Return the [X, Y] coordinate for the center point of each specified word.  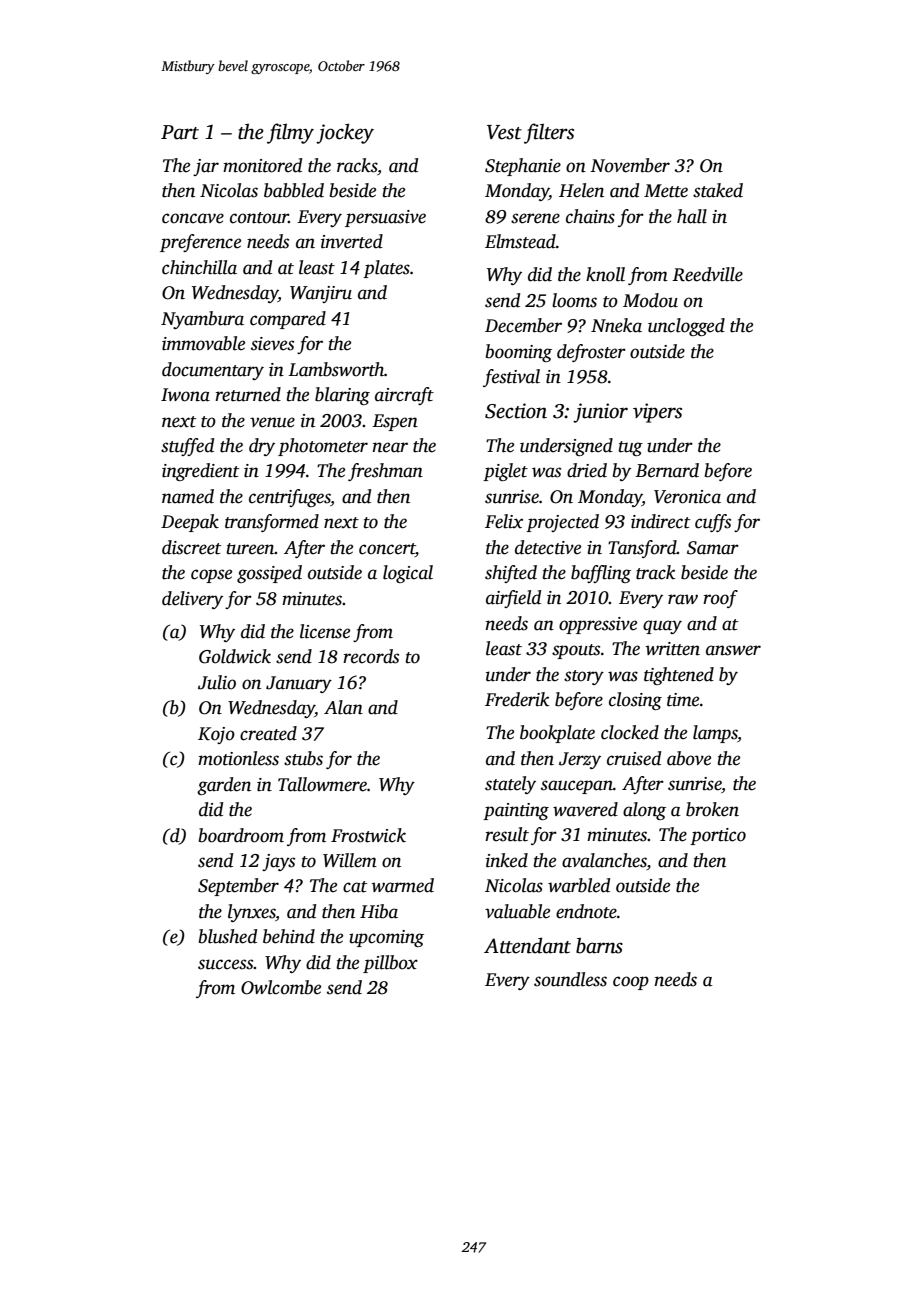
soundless [570, 979]
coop [631, 983]
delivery [192, 600]
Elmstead [520, 241]
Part [180, 132]
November [630, 165]
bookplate [557, 734]
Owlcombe [281, 987]
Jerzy [580, 760]
